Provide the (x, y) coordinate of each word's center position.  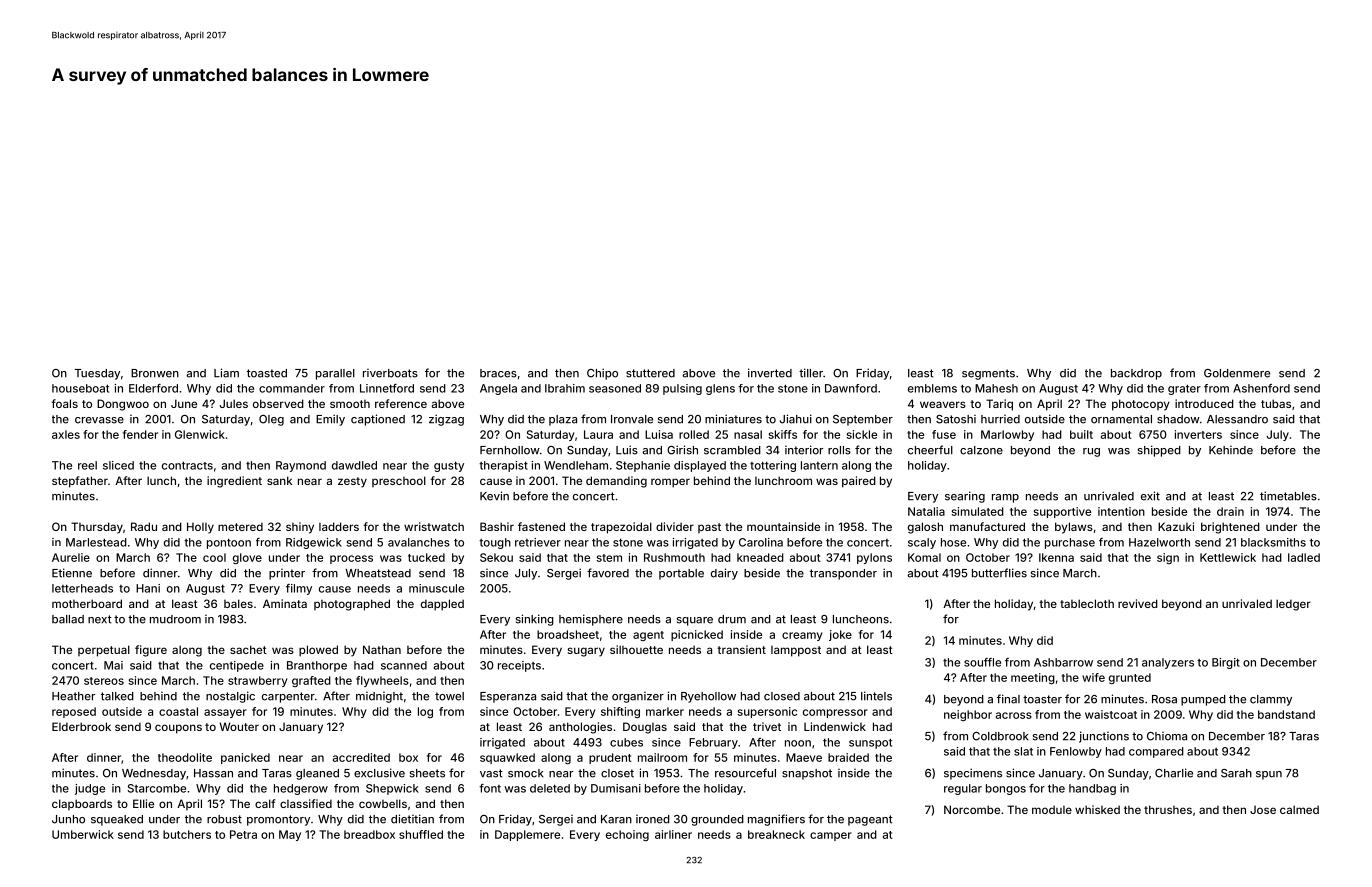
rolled (694, 434)
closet (617, 773)
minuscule (436, 588)
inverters (1198, 434)
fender (140, 434)
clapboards (82, 804)
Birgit (1226, 663)
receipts (519, 666)
